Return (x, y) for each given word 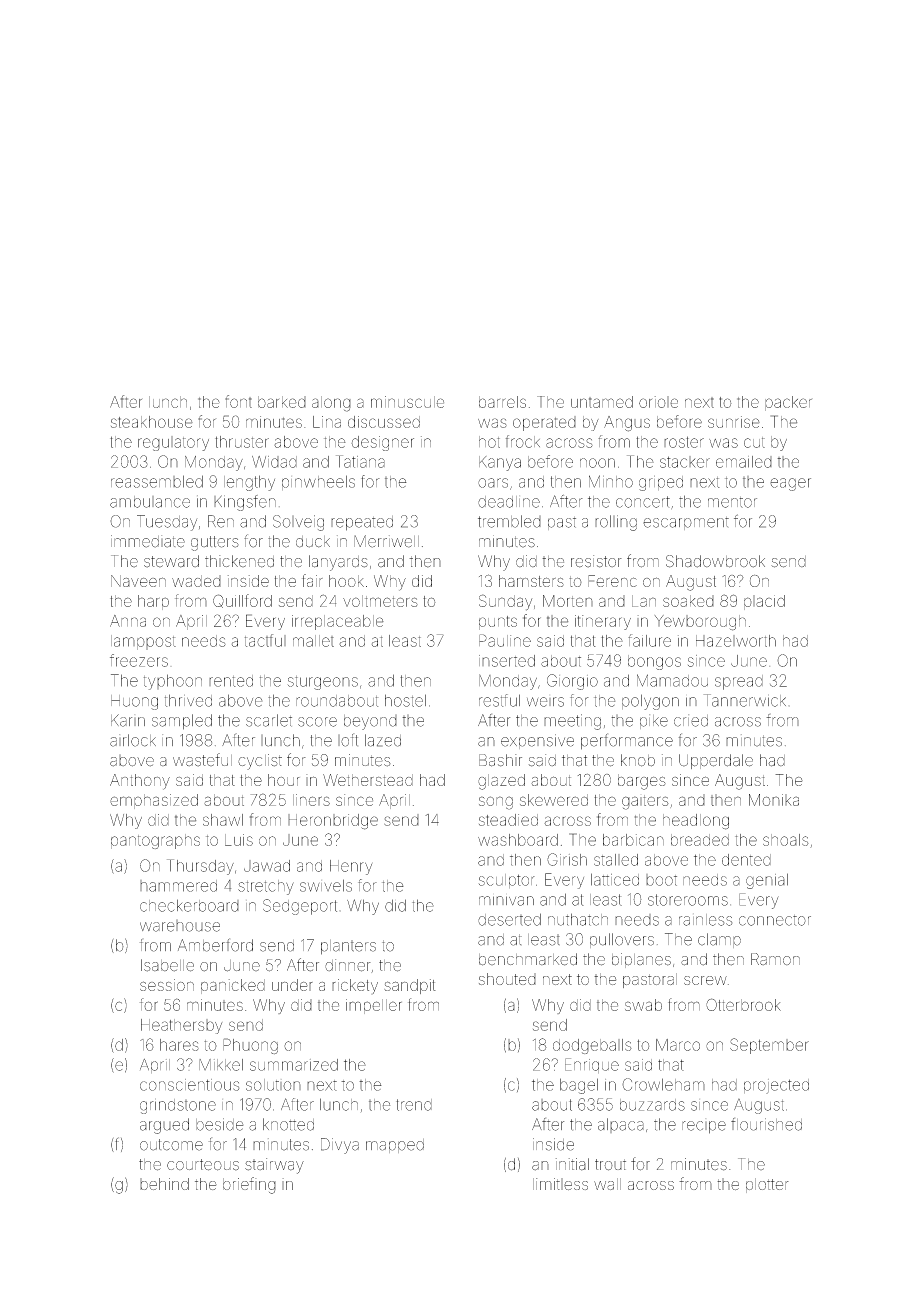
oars (493, 483)
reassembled (157, 481)
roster (684, 442)
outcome (171, 1145)
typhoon (173, 682)
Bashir (500, 760)
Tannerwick (745, 700)
